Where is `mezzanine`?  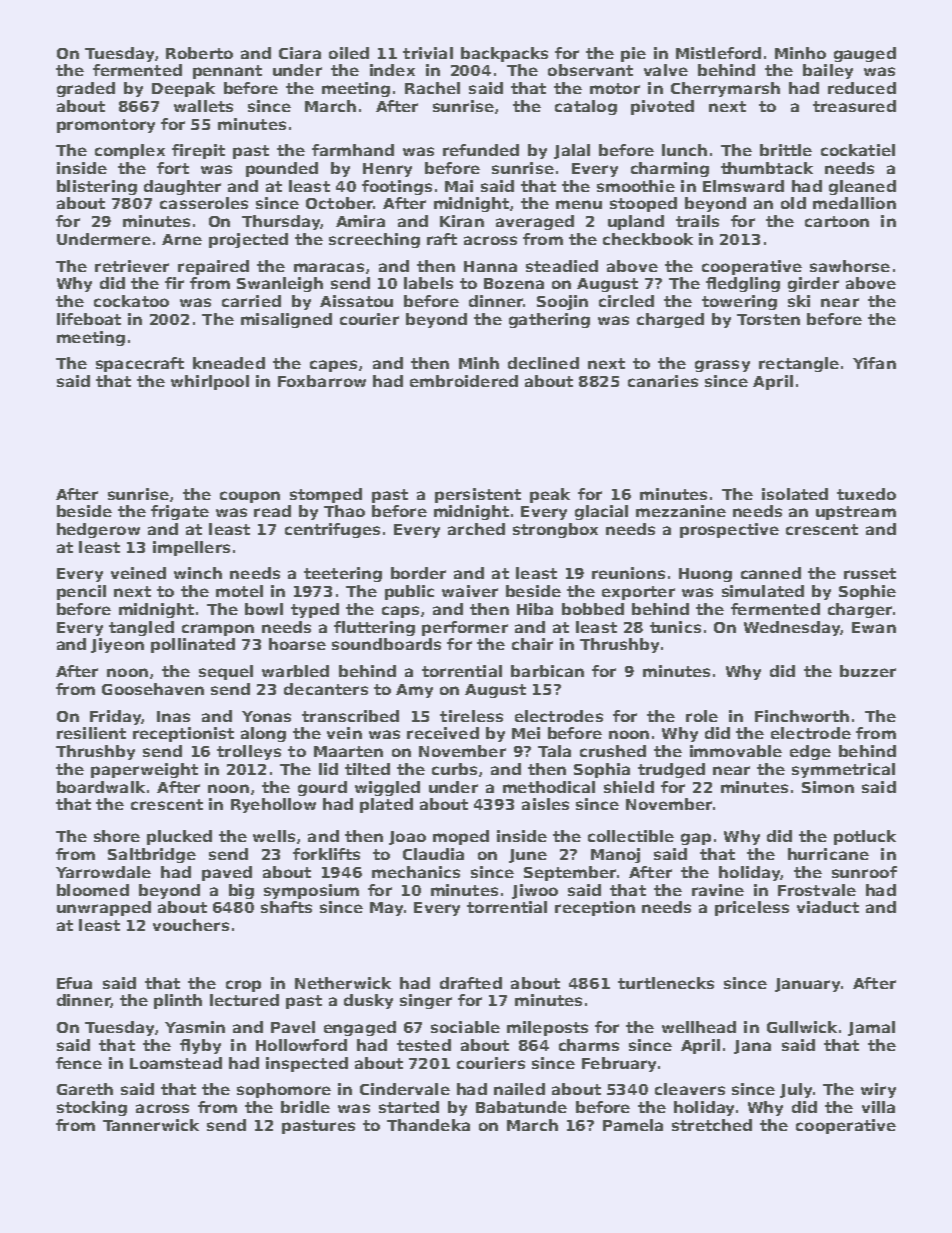 mezzanine is located at coordinates (681, 511).
